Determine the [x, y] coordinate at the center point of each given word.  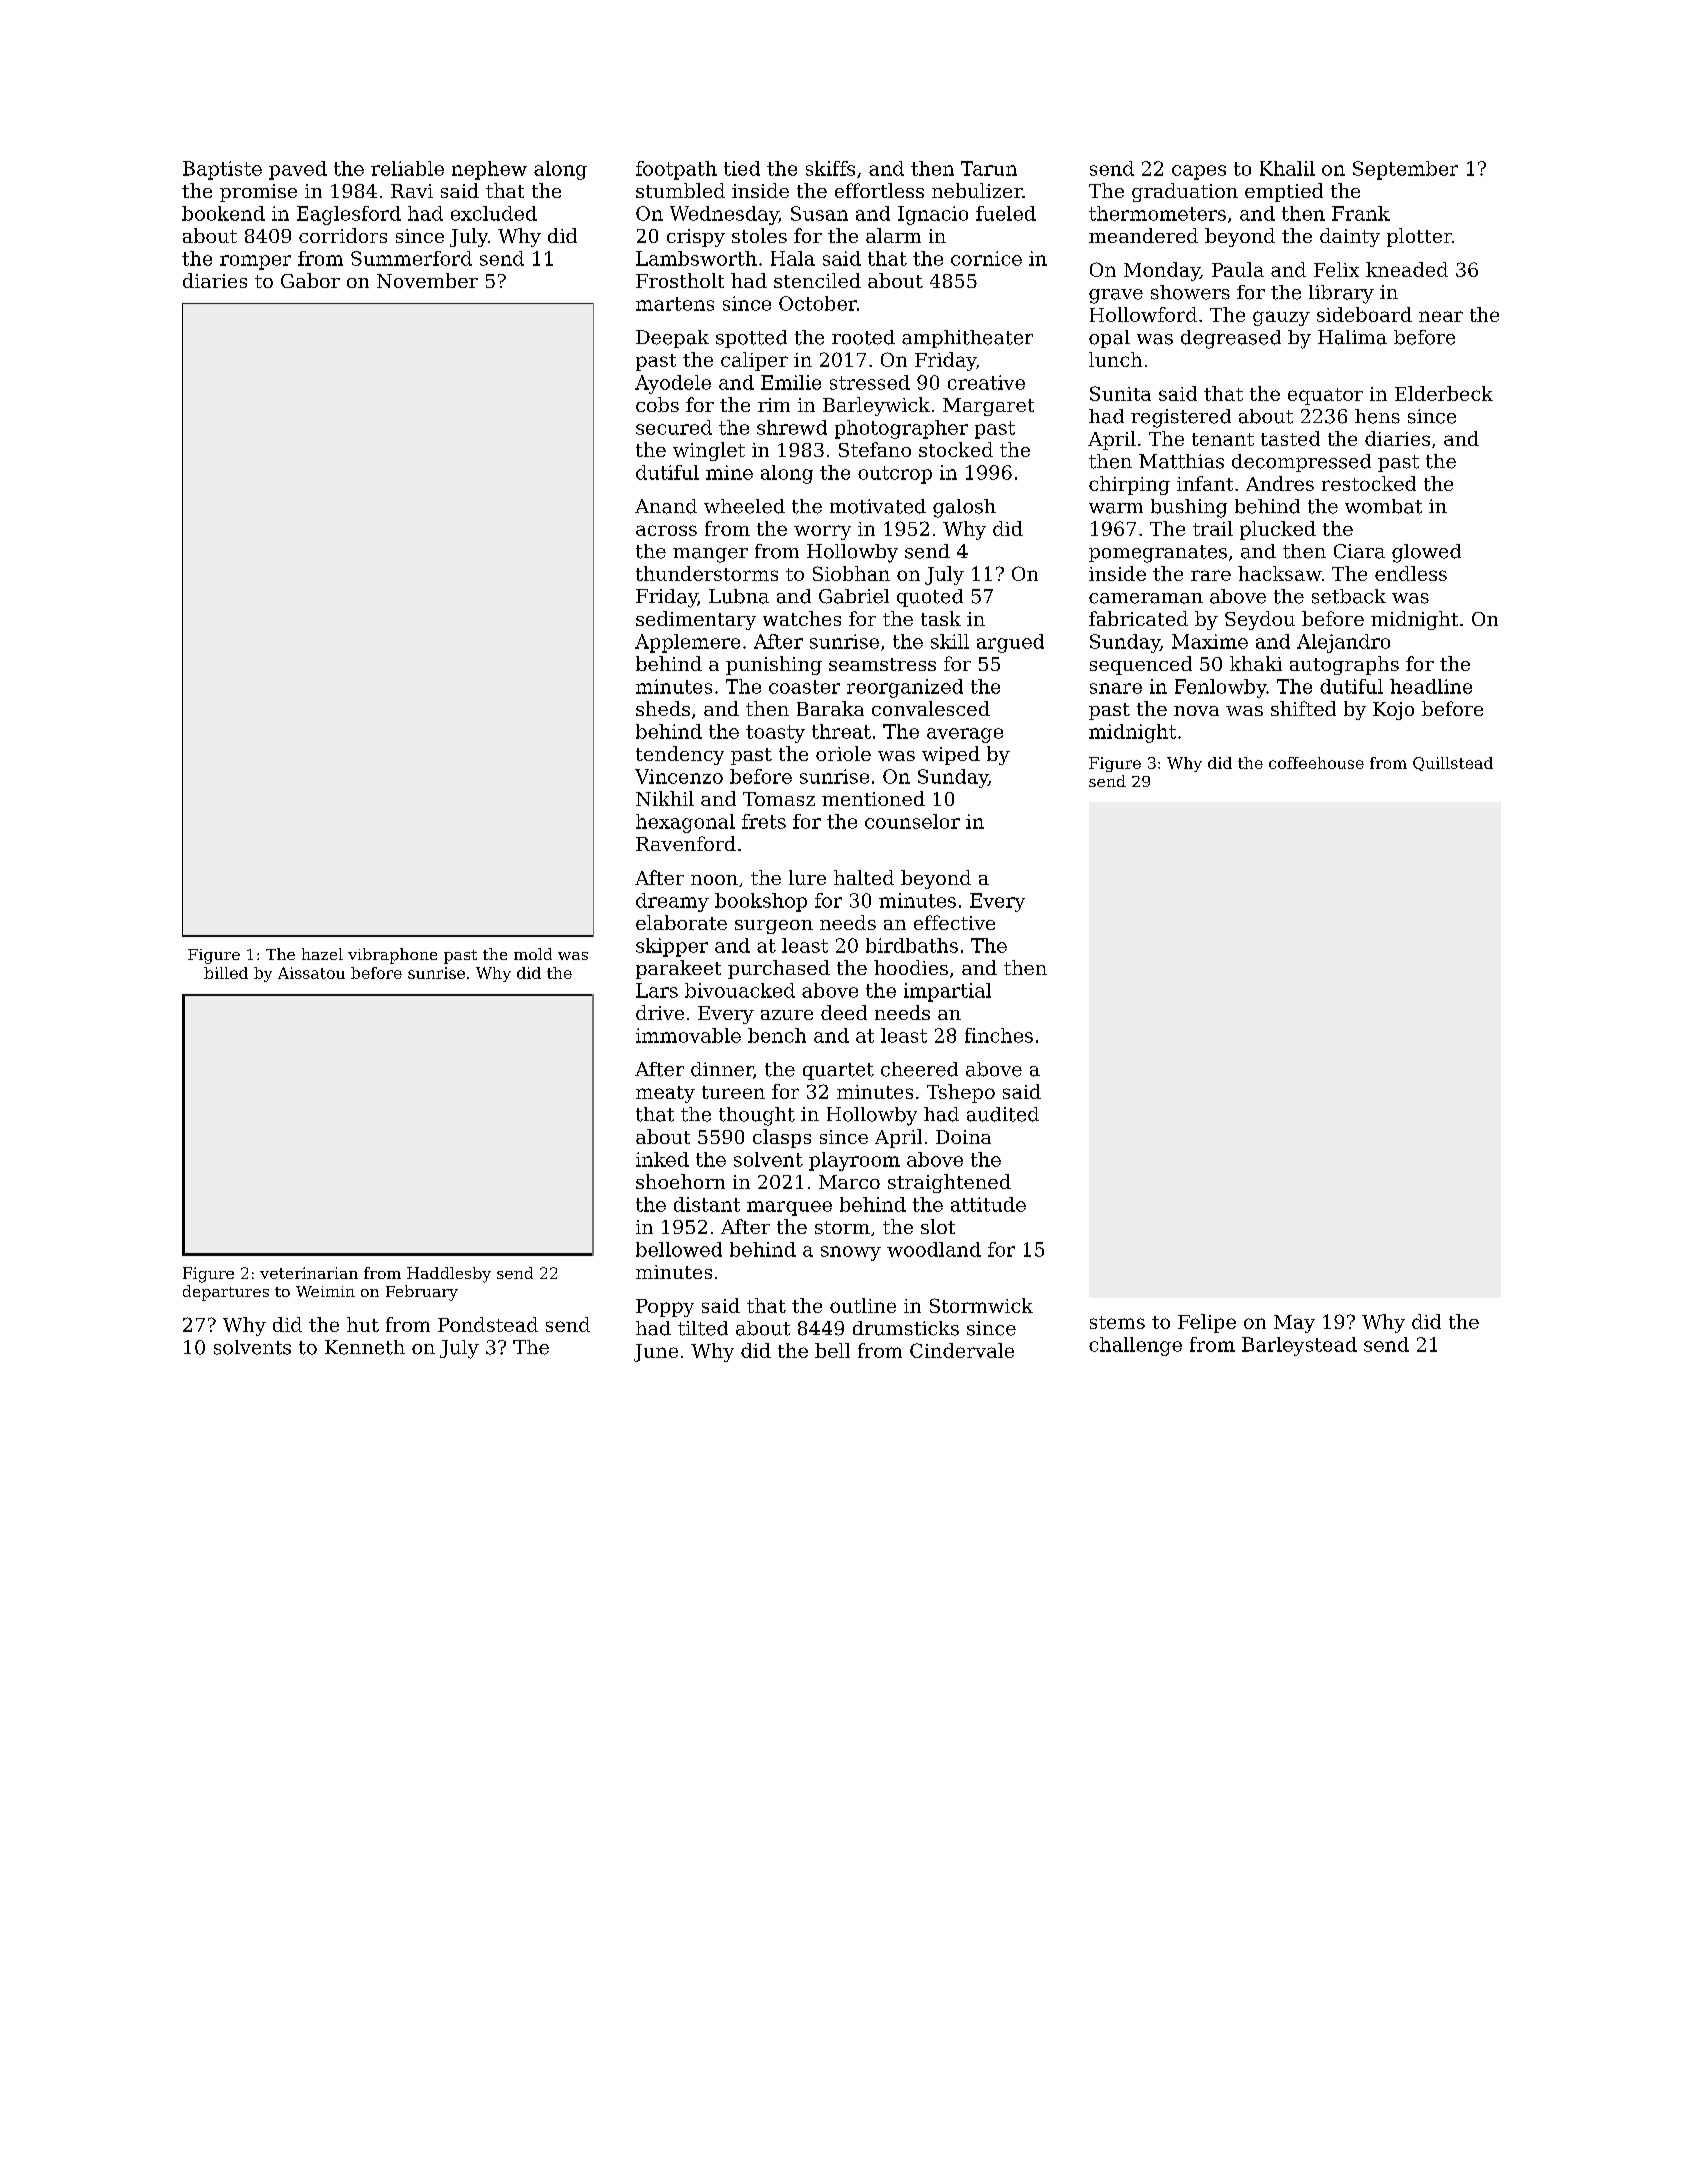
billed [226, 973]
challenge [1135, 1346]
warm [1116, 508]
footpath [676, 170]
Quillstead [1453, 764]
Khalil [1287, 168]
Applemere [687, 643]
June [656, 1353]
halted [864, 877]
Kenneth [365, 1347]
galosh [964, 508]
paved [298, 170]
